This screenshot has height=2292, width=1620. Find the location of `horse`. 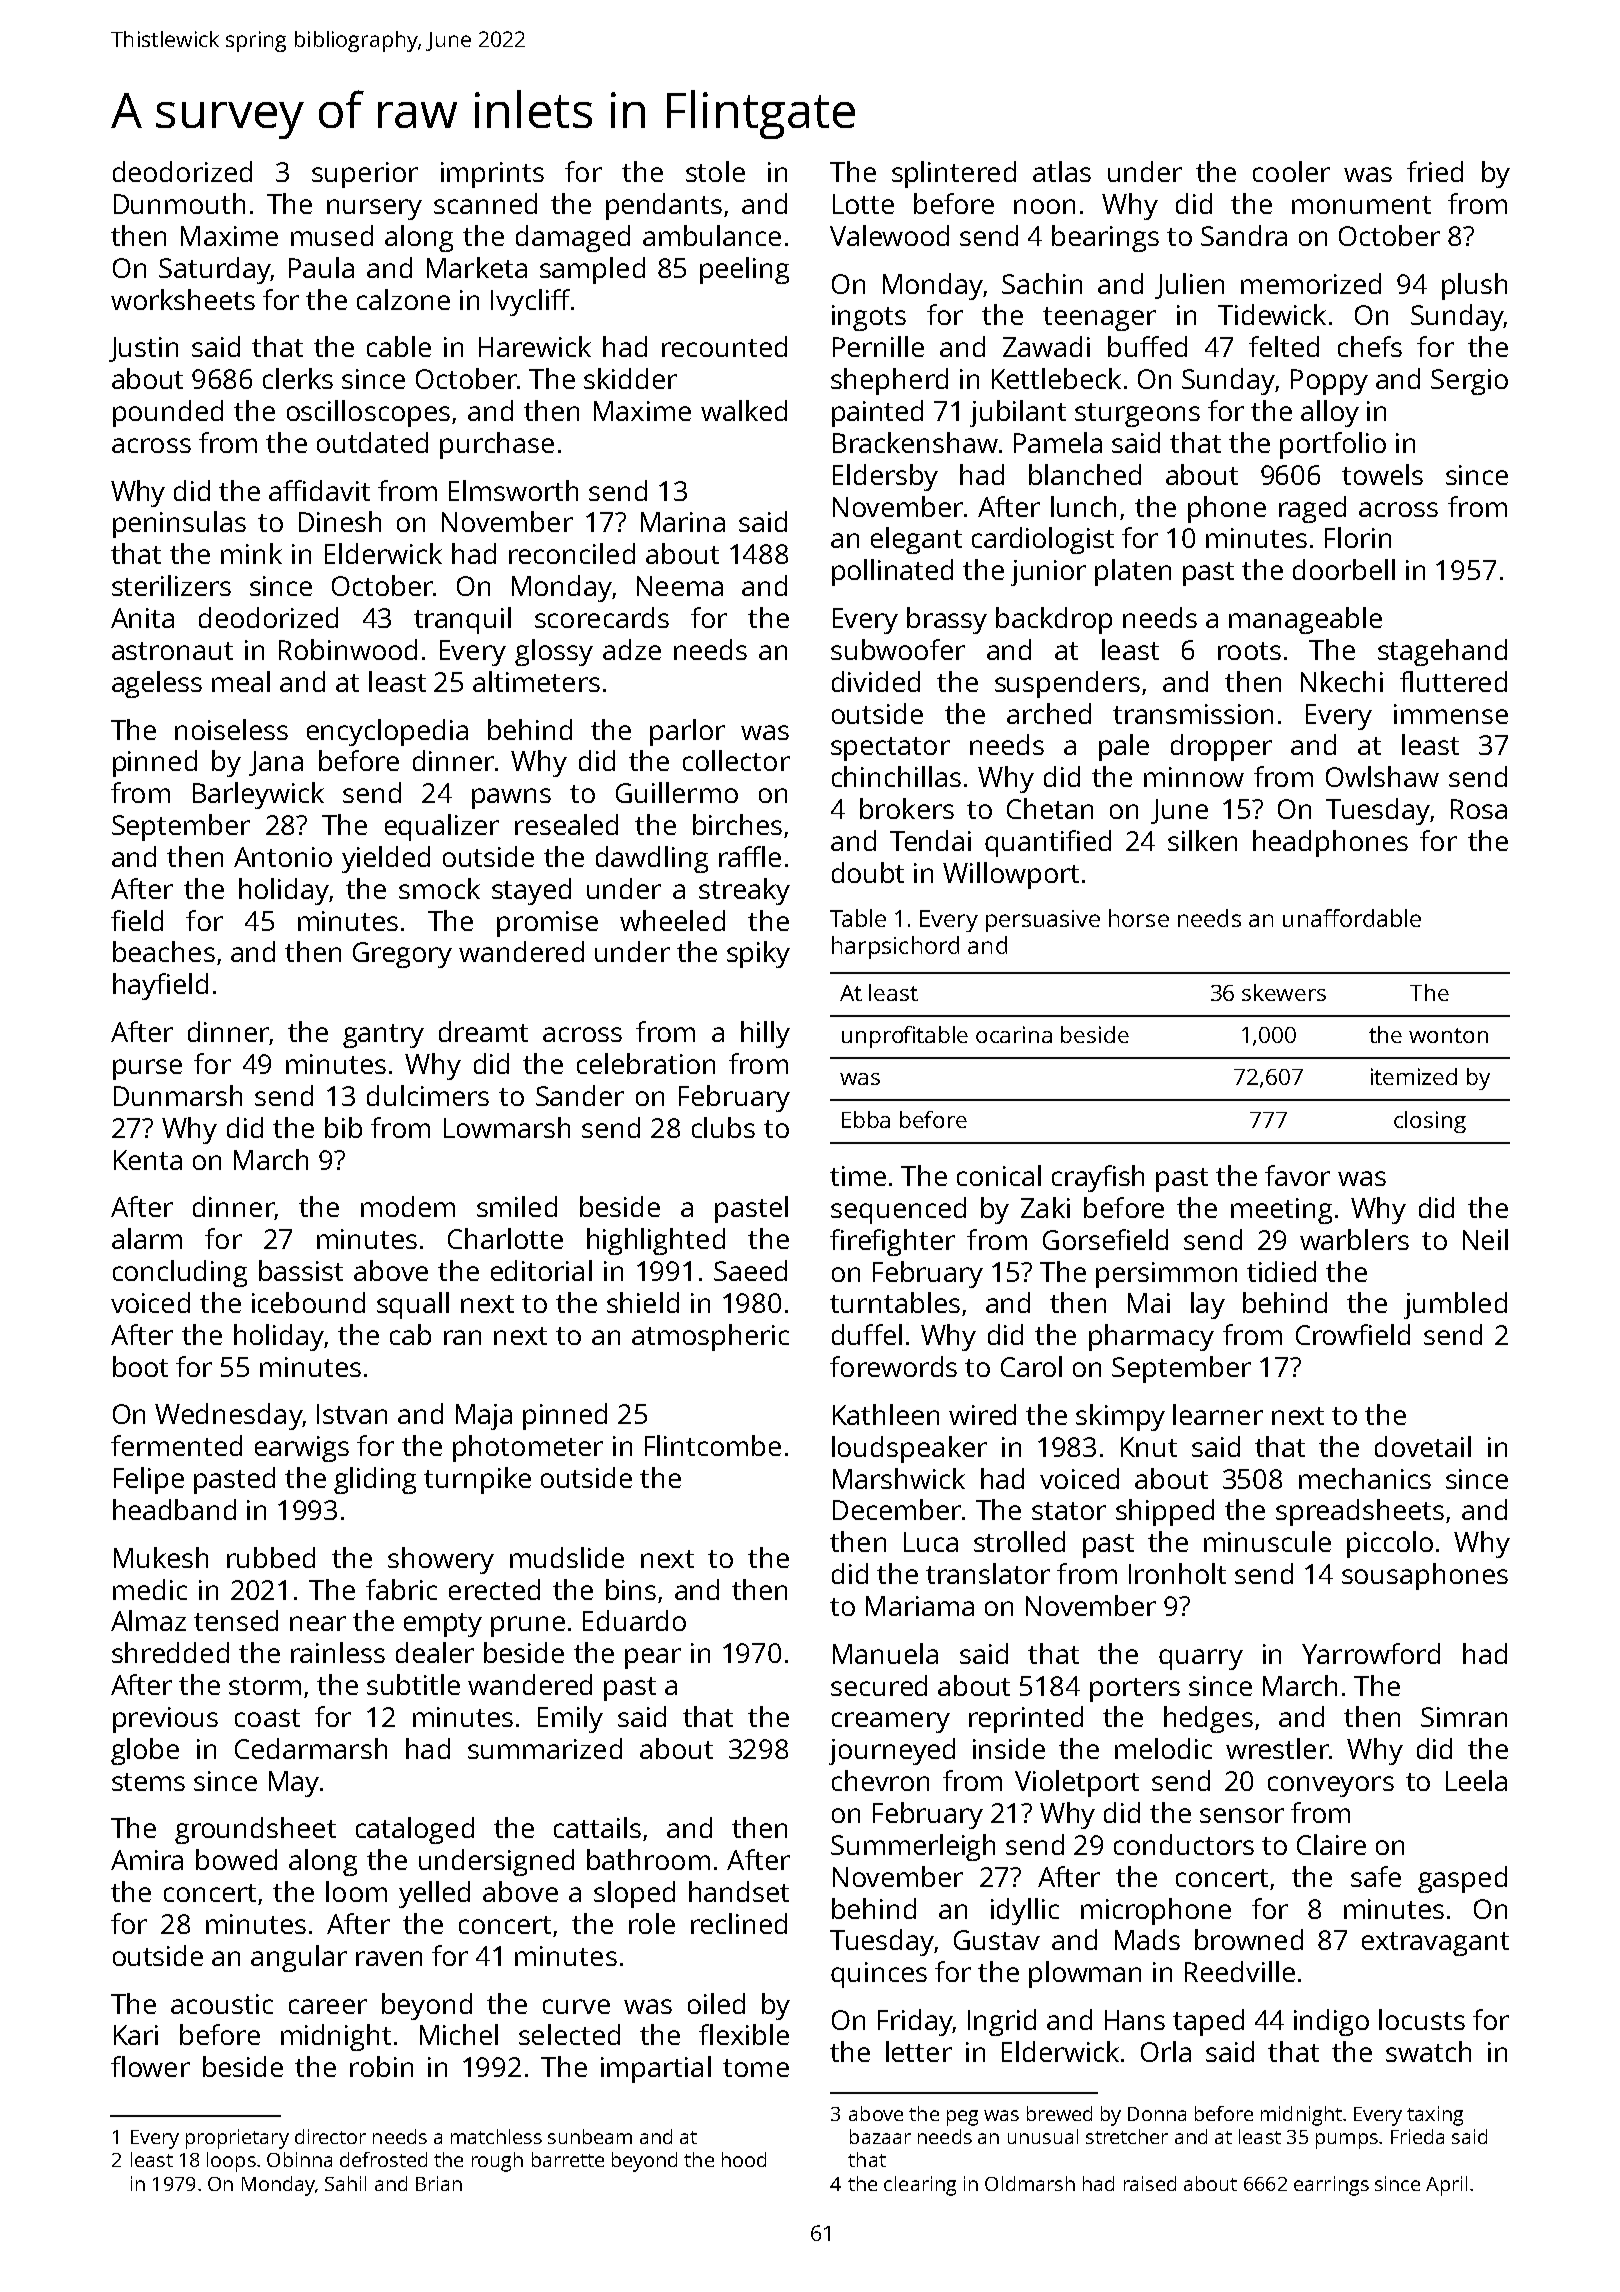

horse is located at coordinates (1139, 918).
